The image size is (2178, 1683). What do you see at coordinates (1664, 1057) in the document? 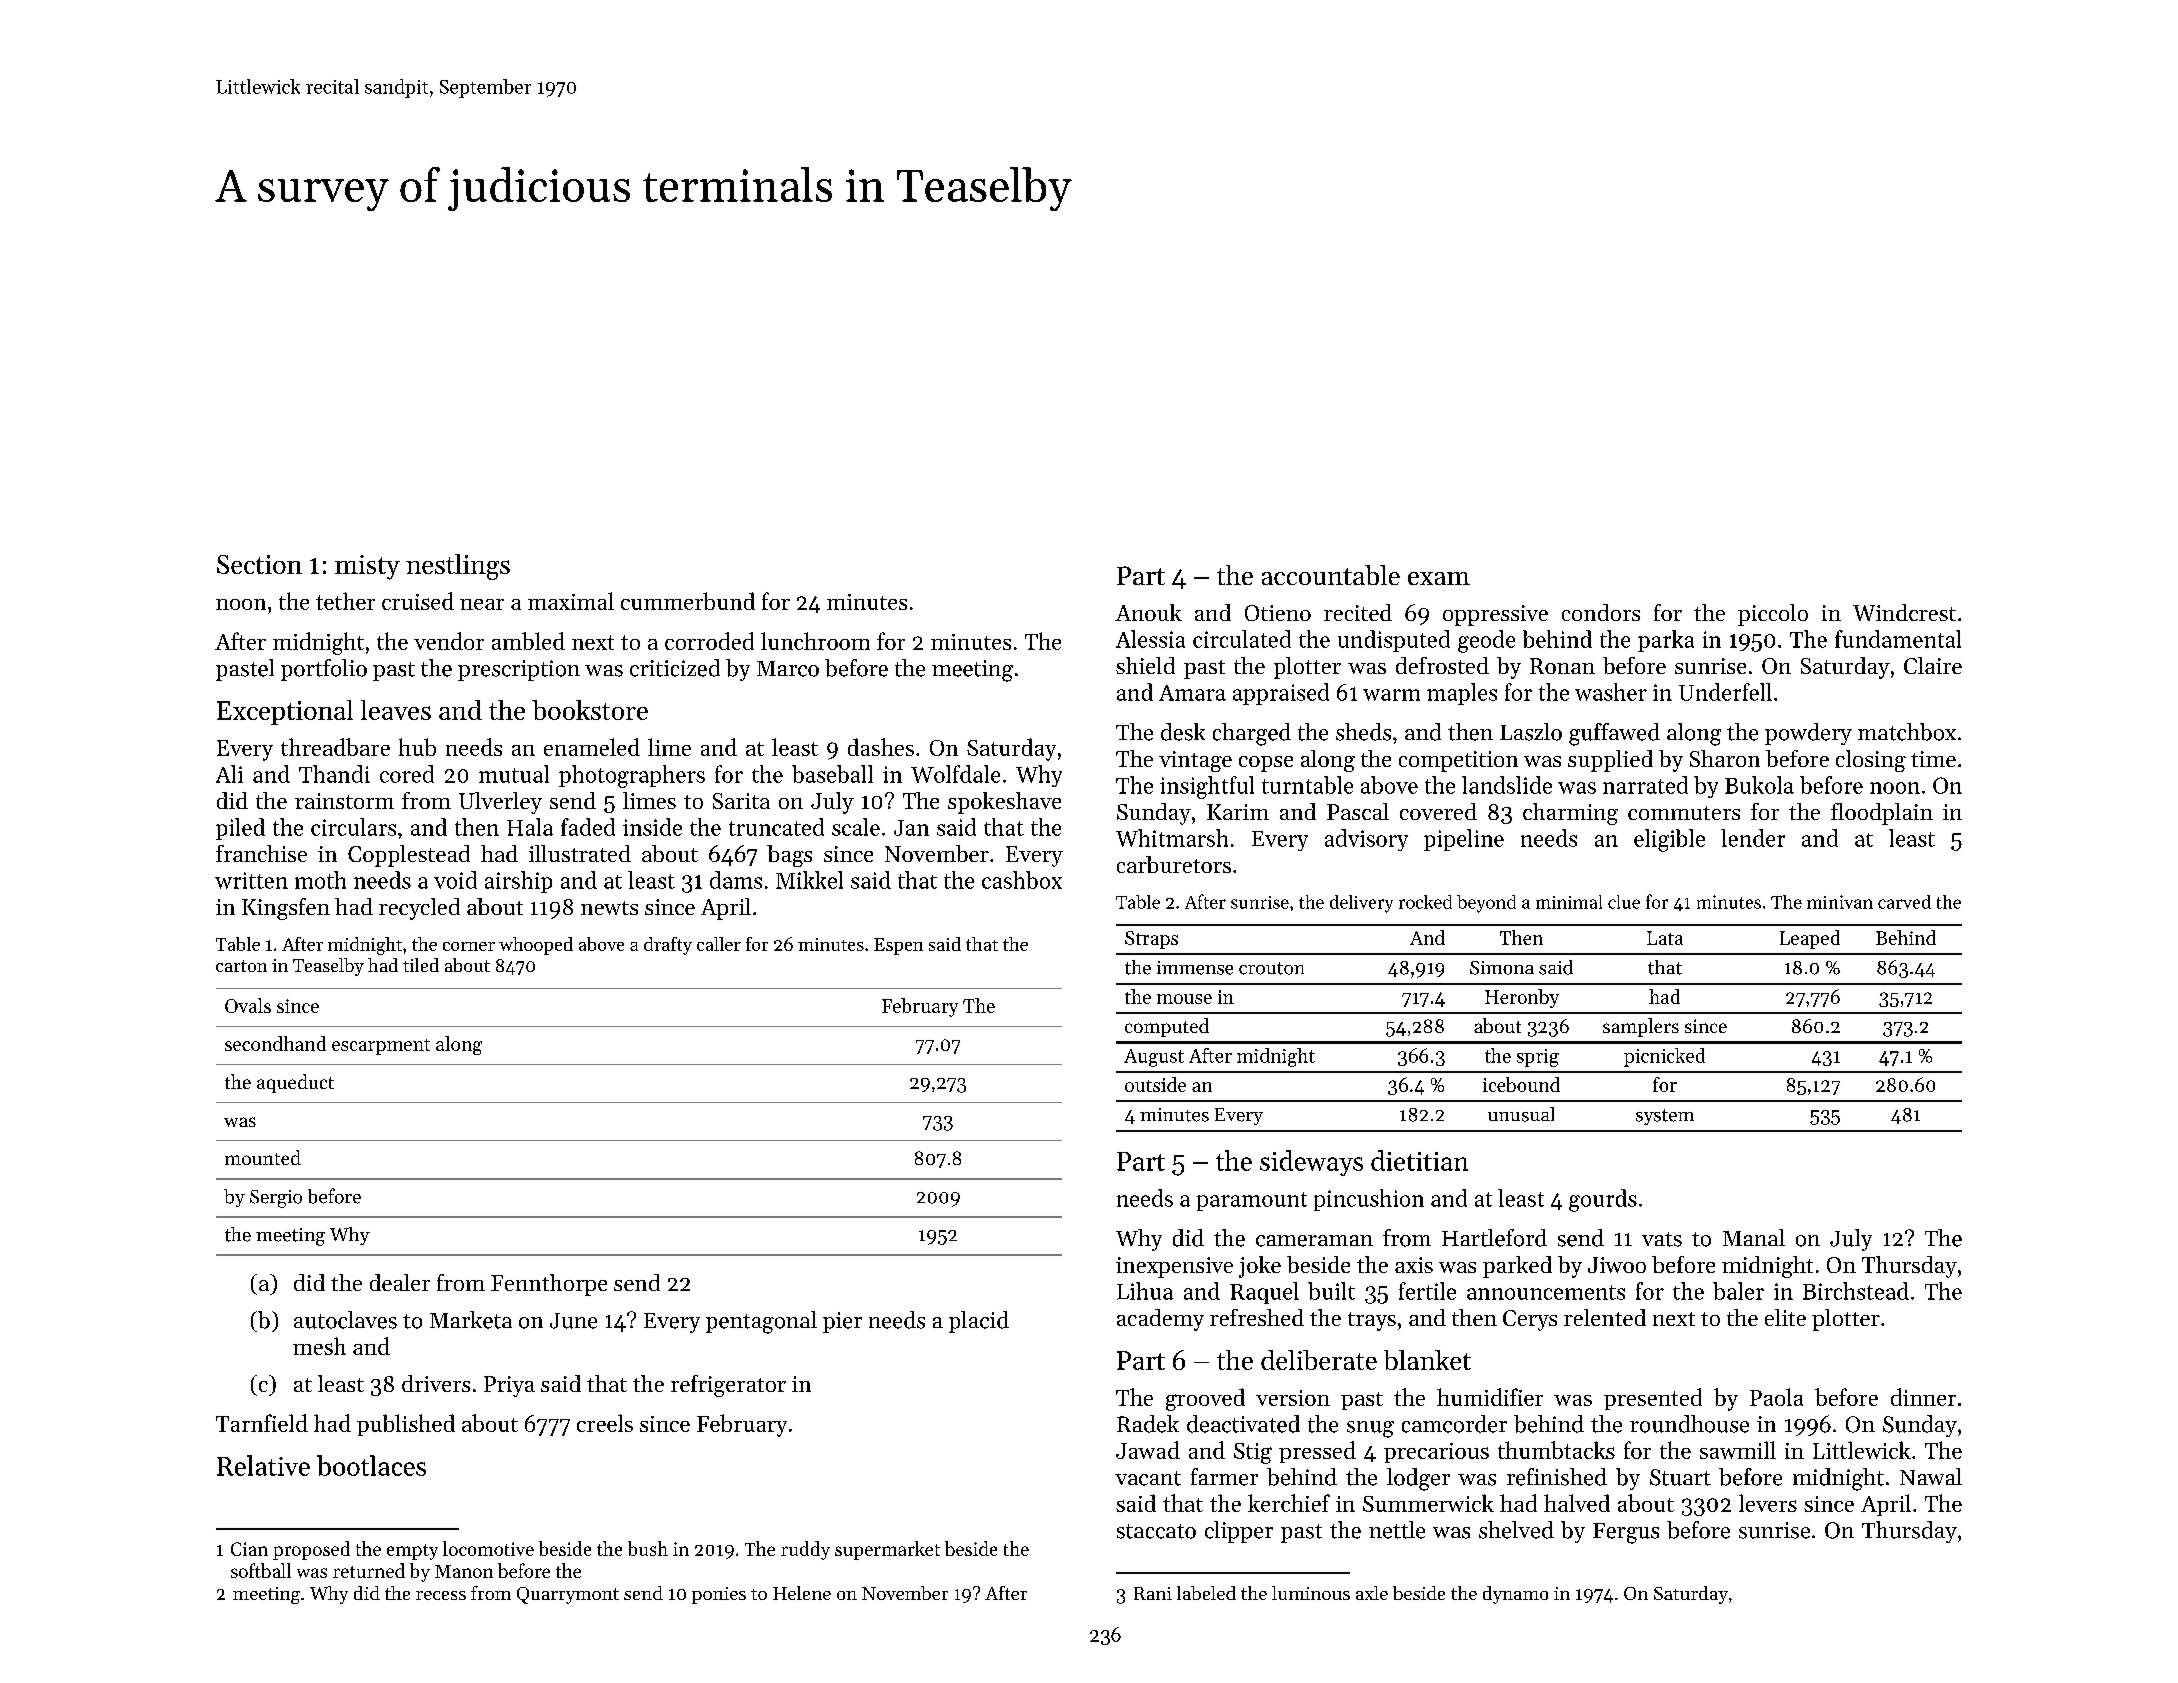
I see `picnicked` at bounding box center [1664, 1057].
